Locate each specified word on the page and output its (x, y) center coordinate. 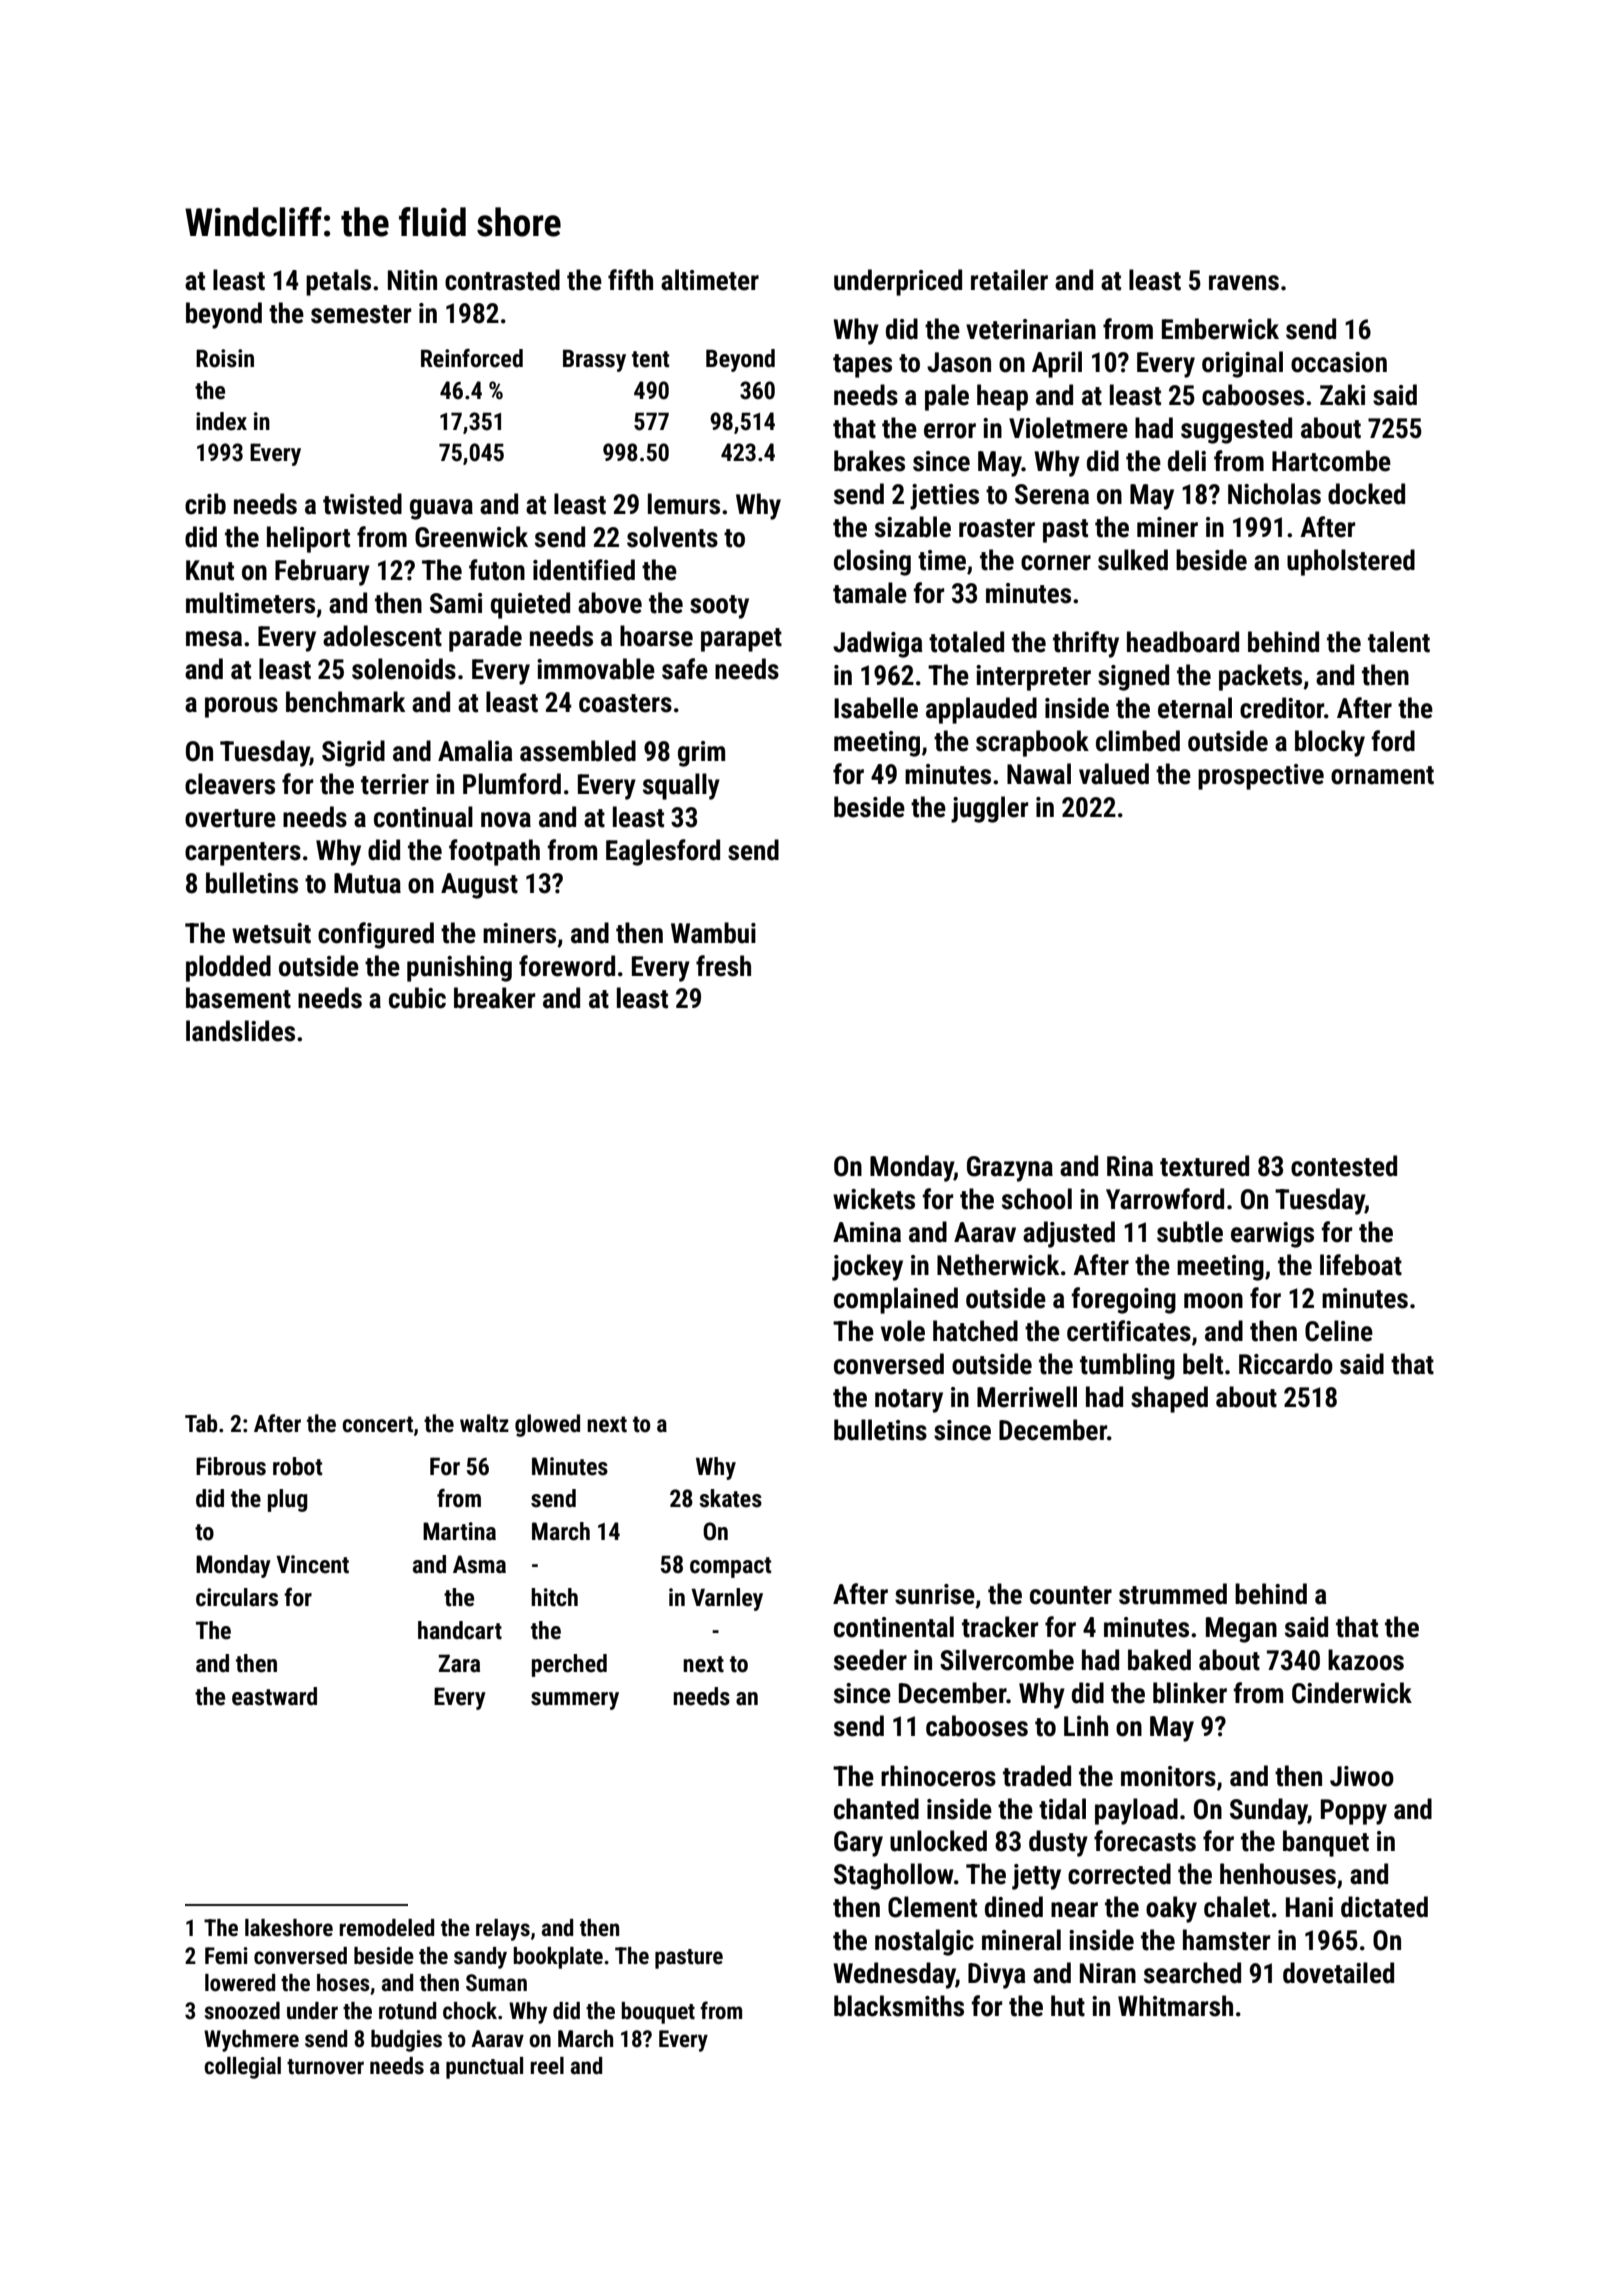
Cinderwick (1352, 1693)
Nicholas (1274, 494)
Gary (858, 1844)
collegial (242, 2068)
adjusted (1069, 1234)
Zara (459, 1663)
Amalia (475, 751)
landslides (240, 1031)
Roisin (225, 358)
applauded (981, 710)
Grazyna (1010, 1169)
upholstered (1351, 562)
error (950, 431)
